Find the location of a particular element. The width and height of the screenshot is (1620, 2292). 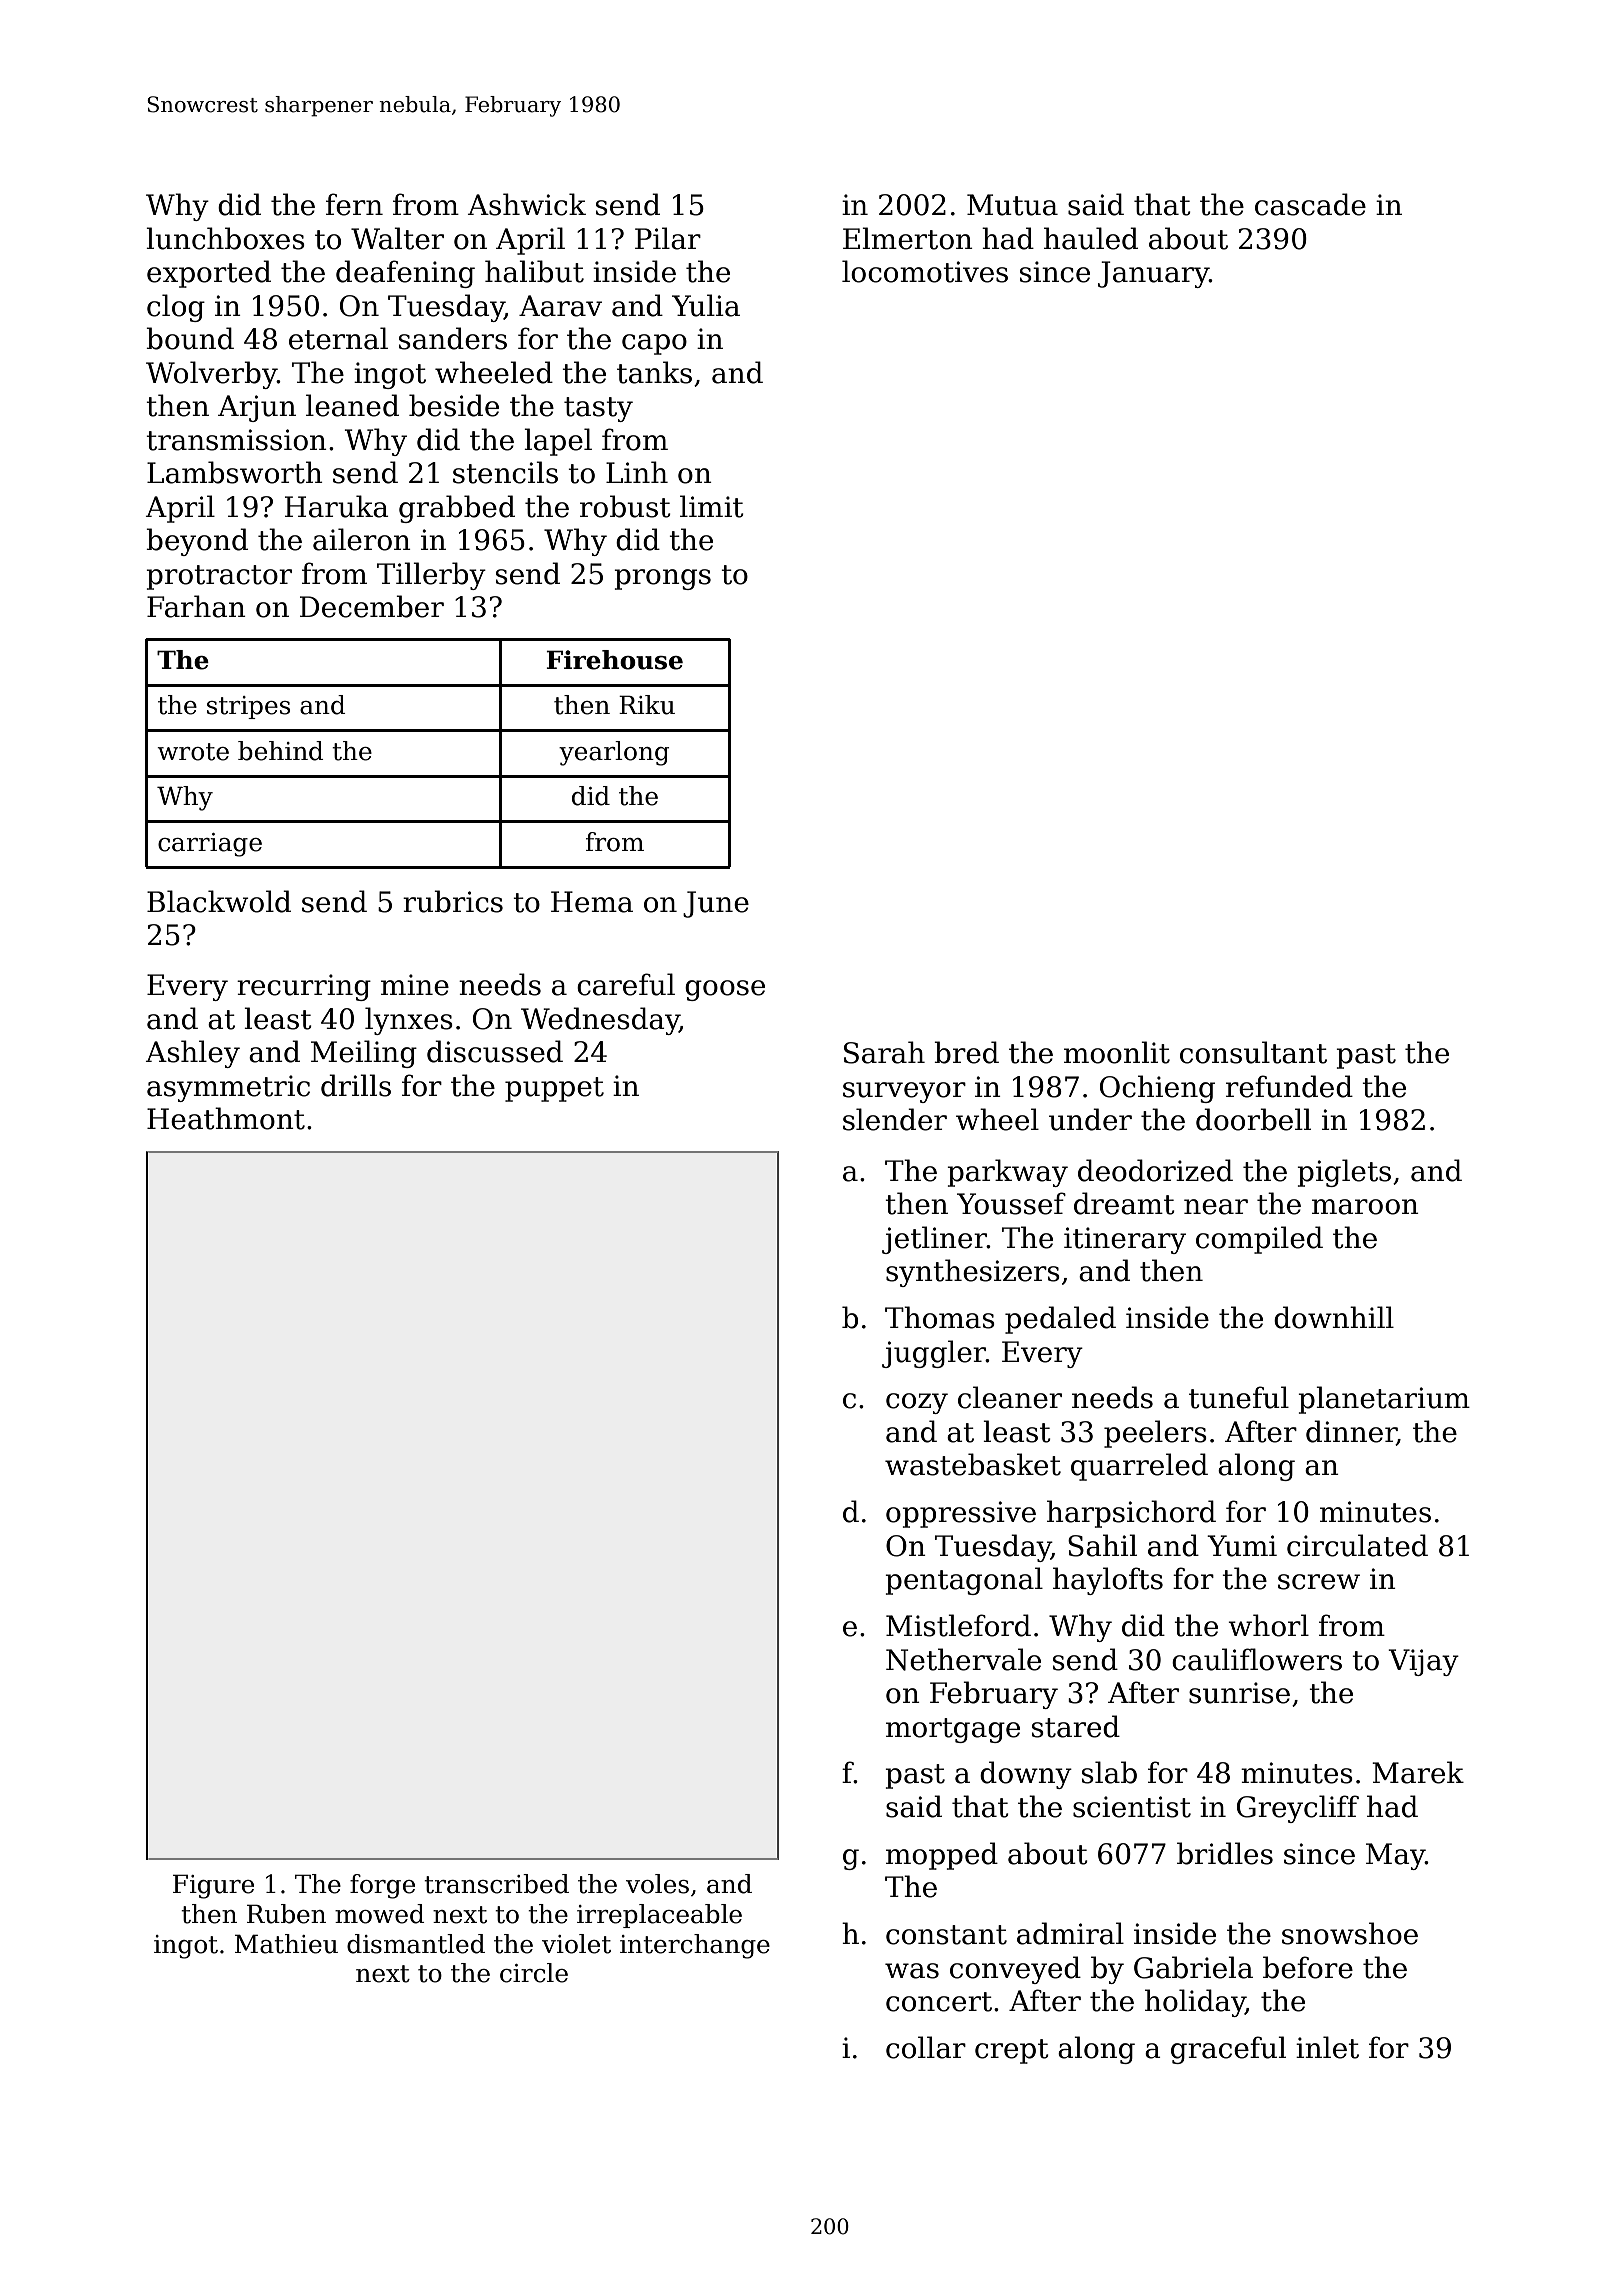

Mathieu is located at coordinates (286, 1944).
